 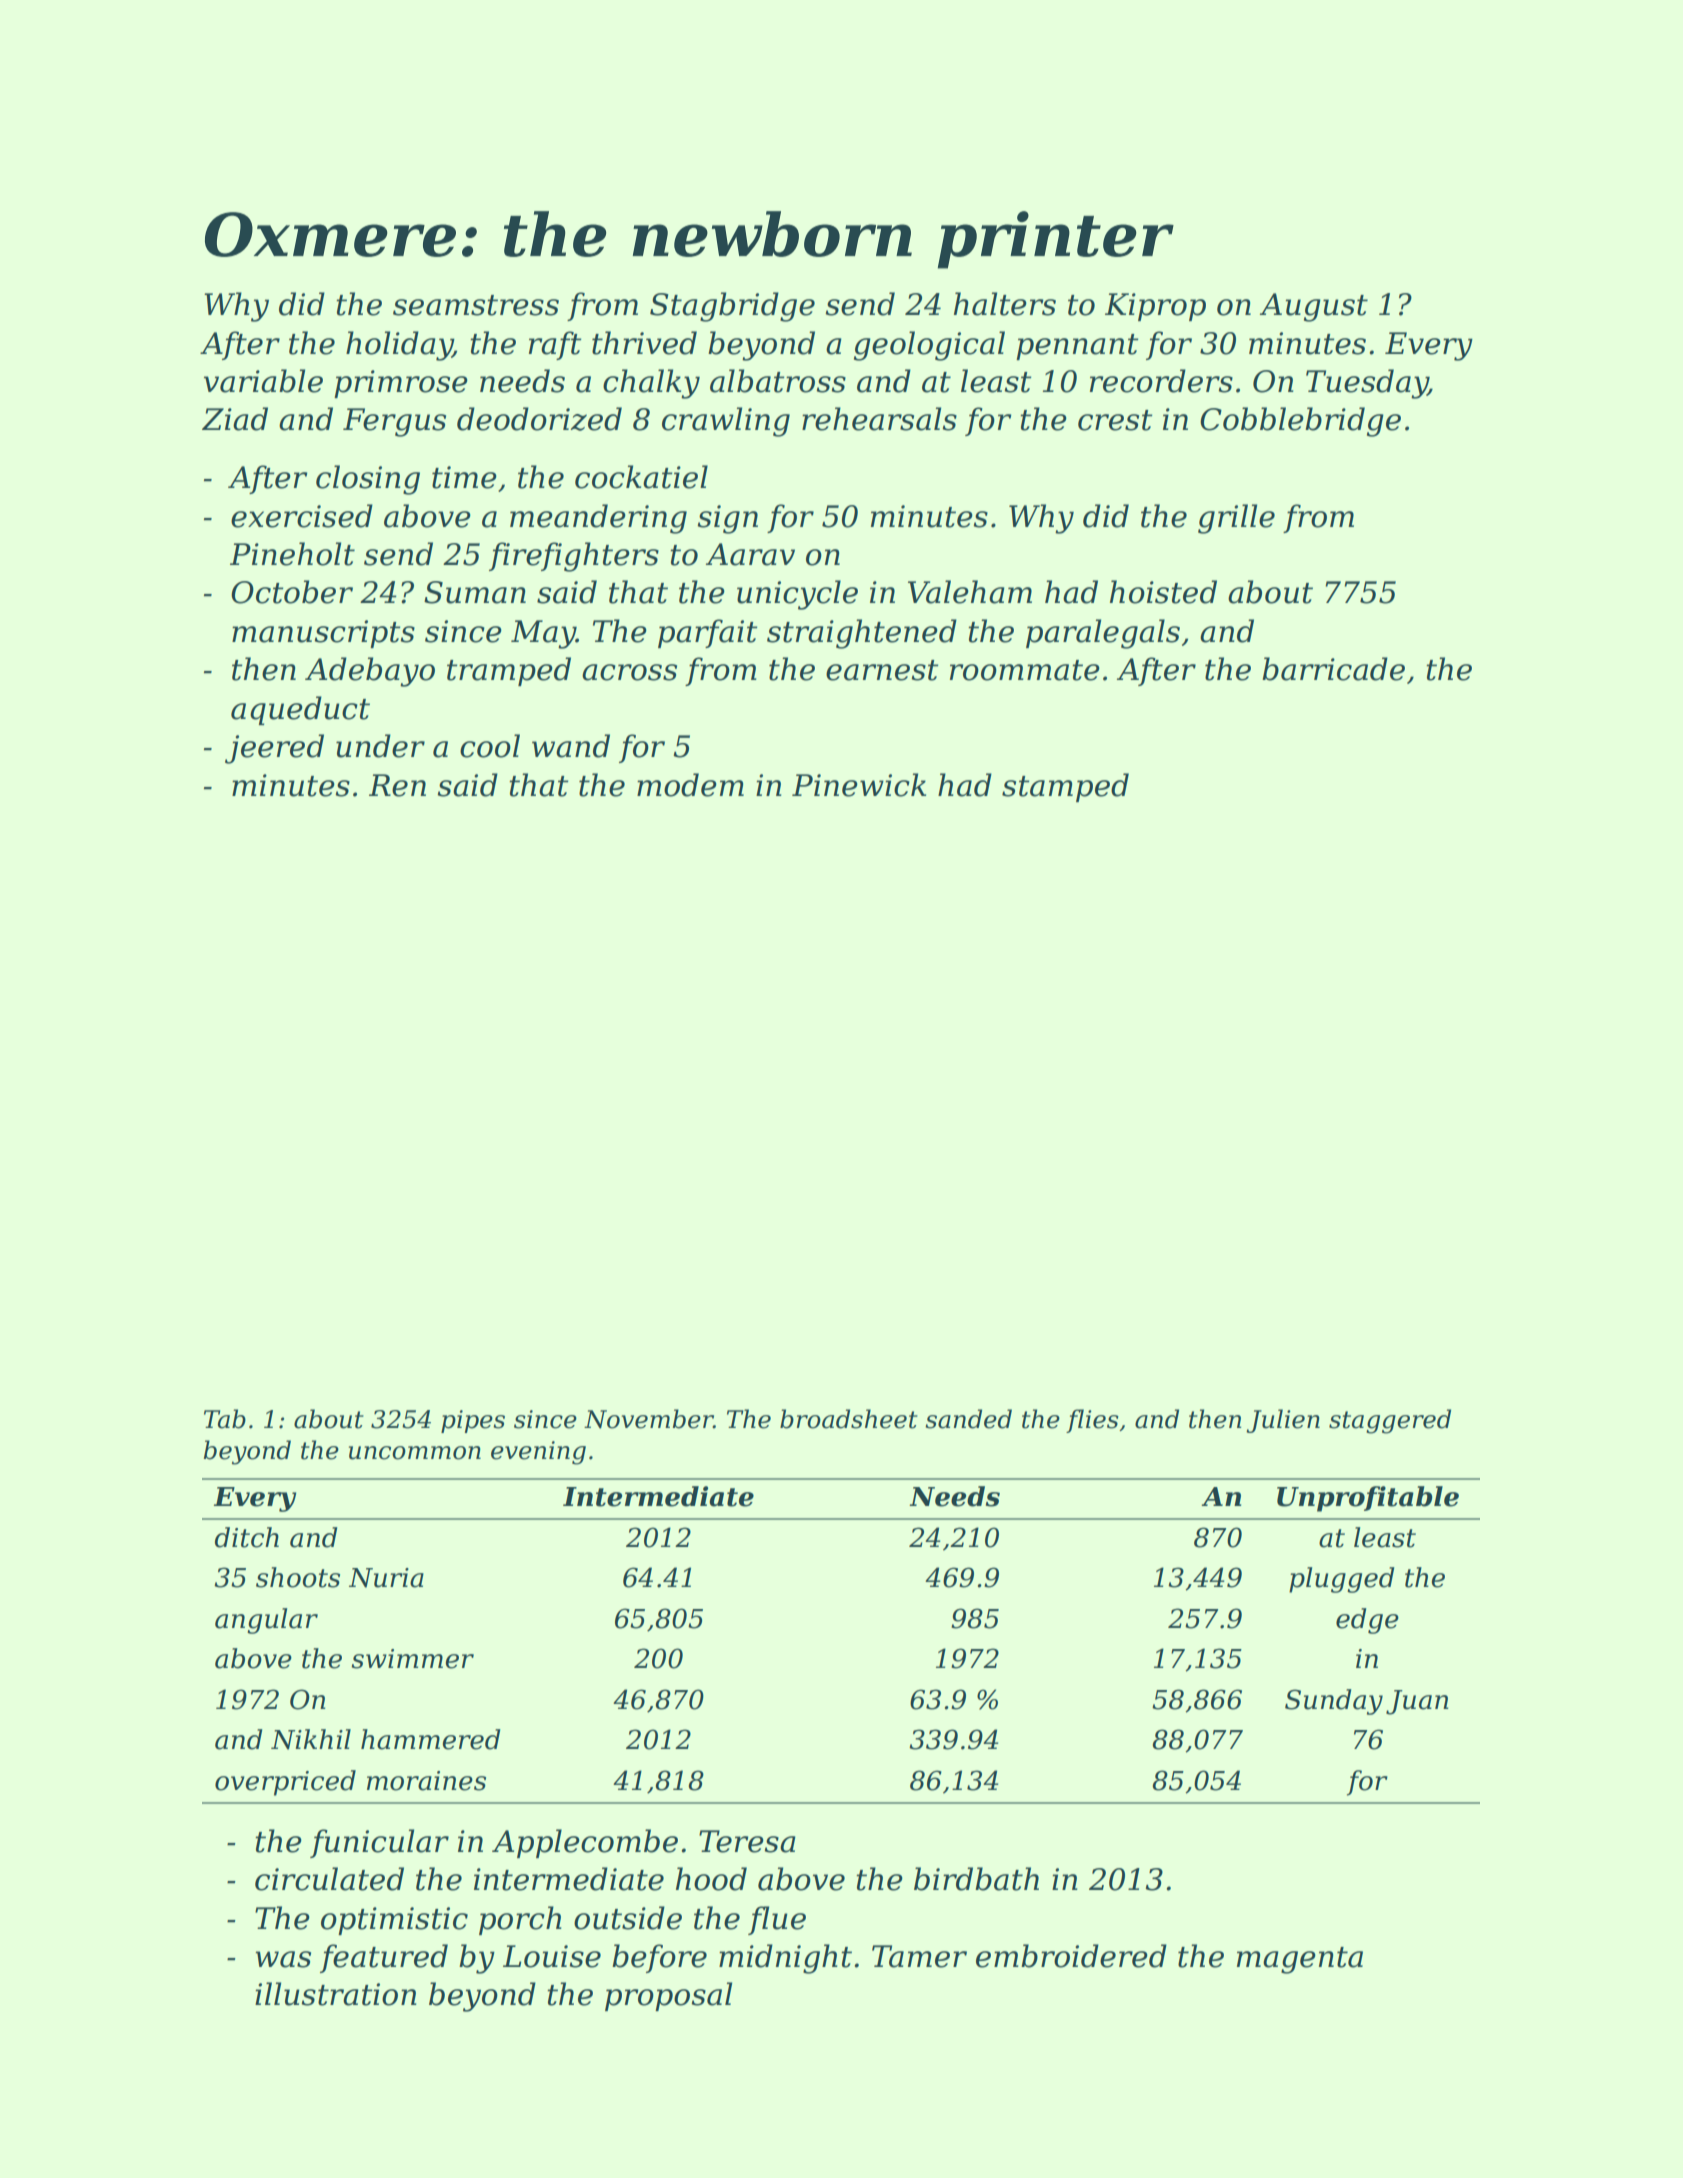 I want to click on magenta, so click(x=1300, y=1960).
